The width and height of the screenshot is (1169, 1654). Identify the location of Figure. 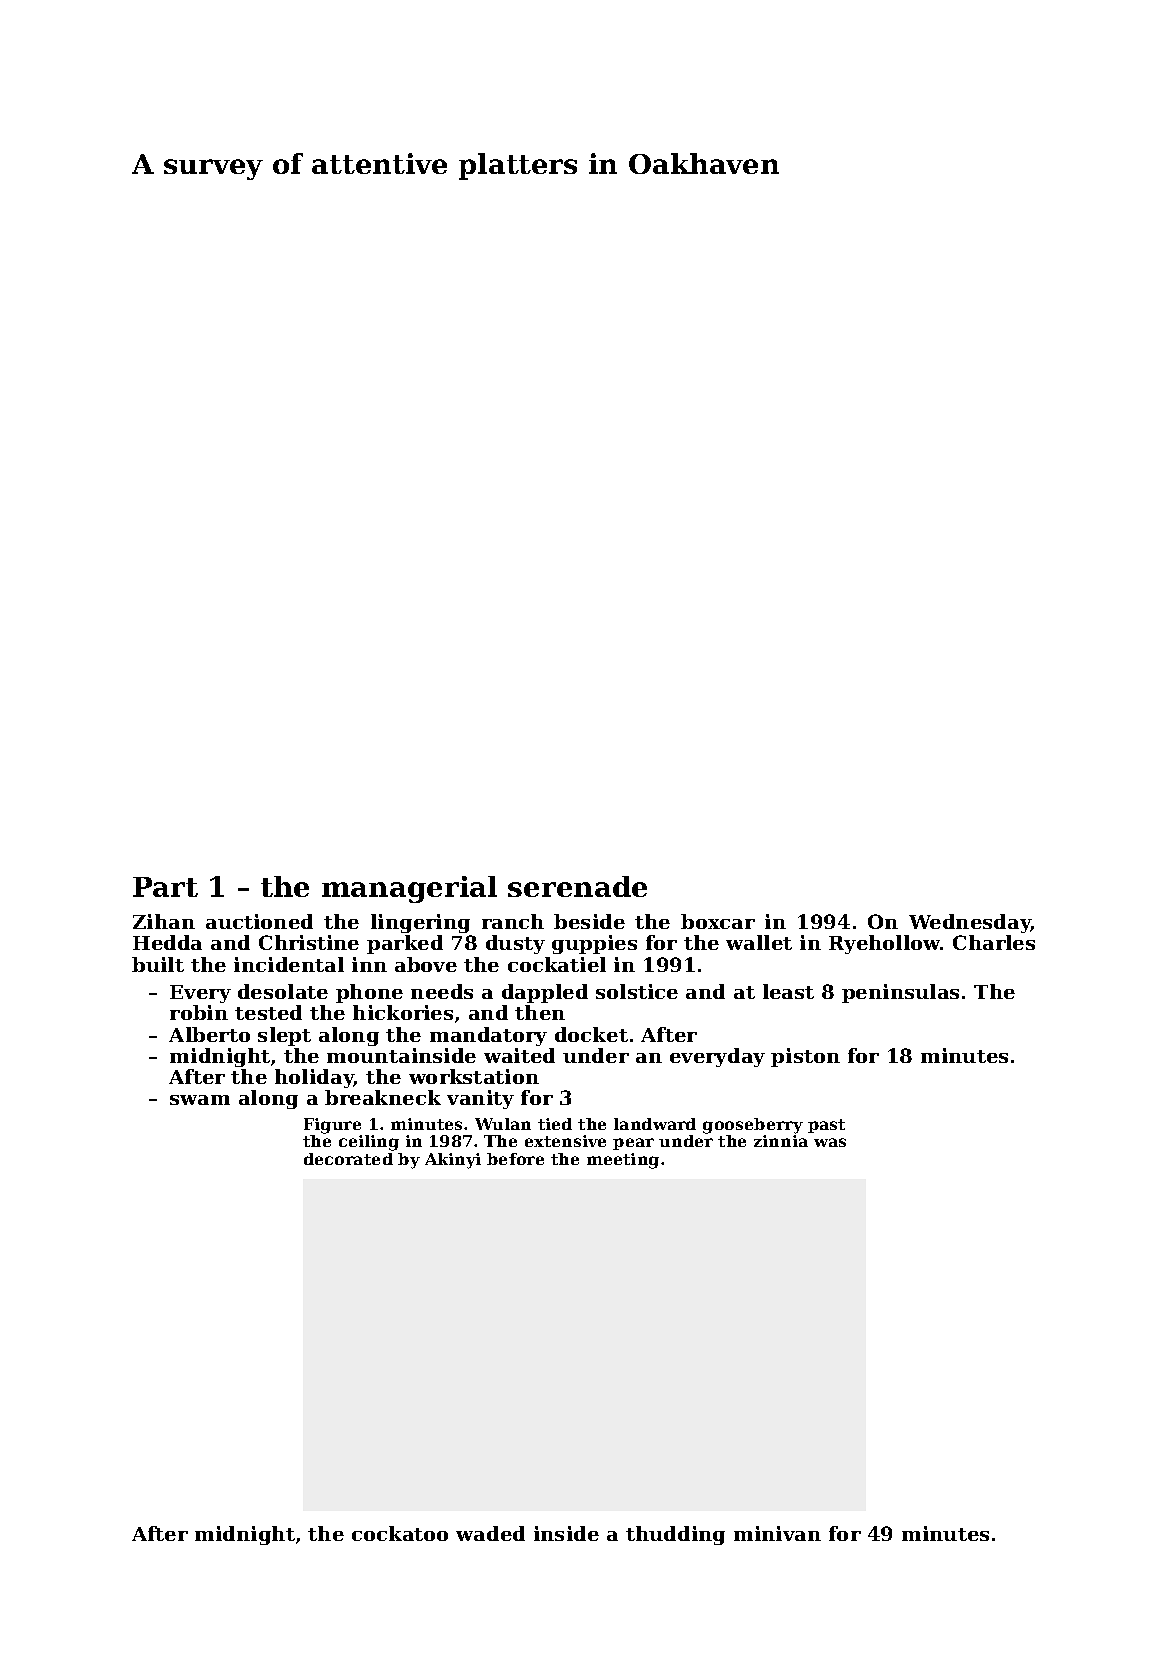
(332, 1126).
